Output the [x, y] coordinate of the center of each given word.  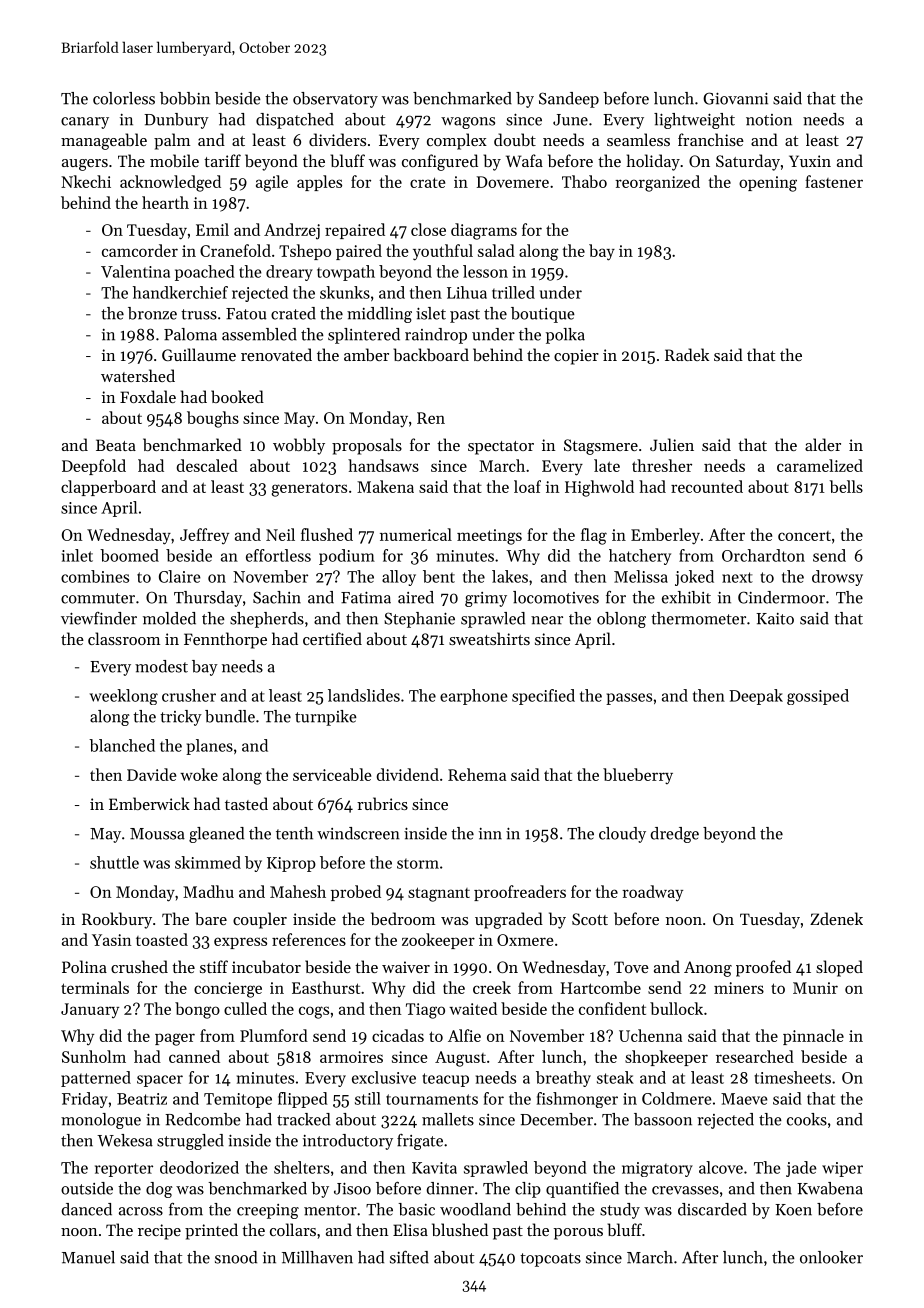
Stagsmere [601, 447]
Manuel [88, 1257]
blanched [122, 745]
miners [739, 988]
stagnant [439, 894]
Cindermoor [781, 597]
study [620, 1211]
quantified [582, 1190]
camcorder [140, 250]
